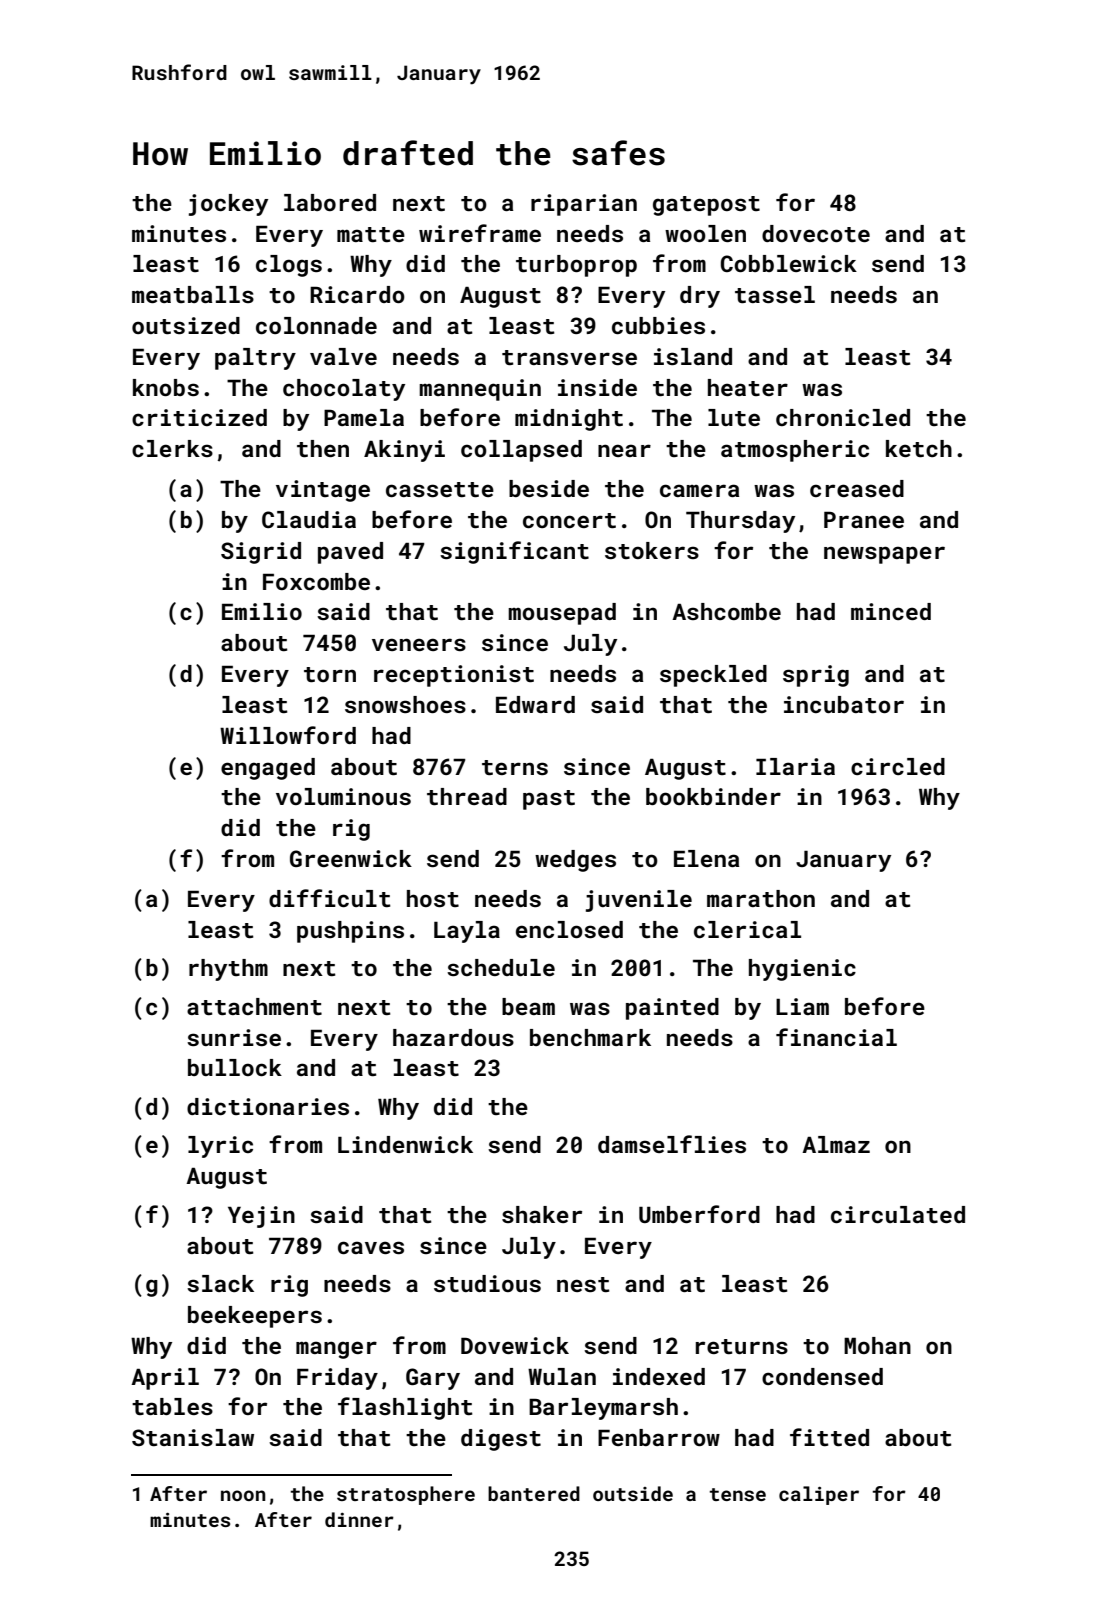 The image size is (1108, 1605). I want to click on Friday, so click(337, 1379).
